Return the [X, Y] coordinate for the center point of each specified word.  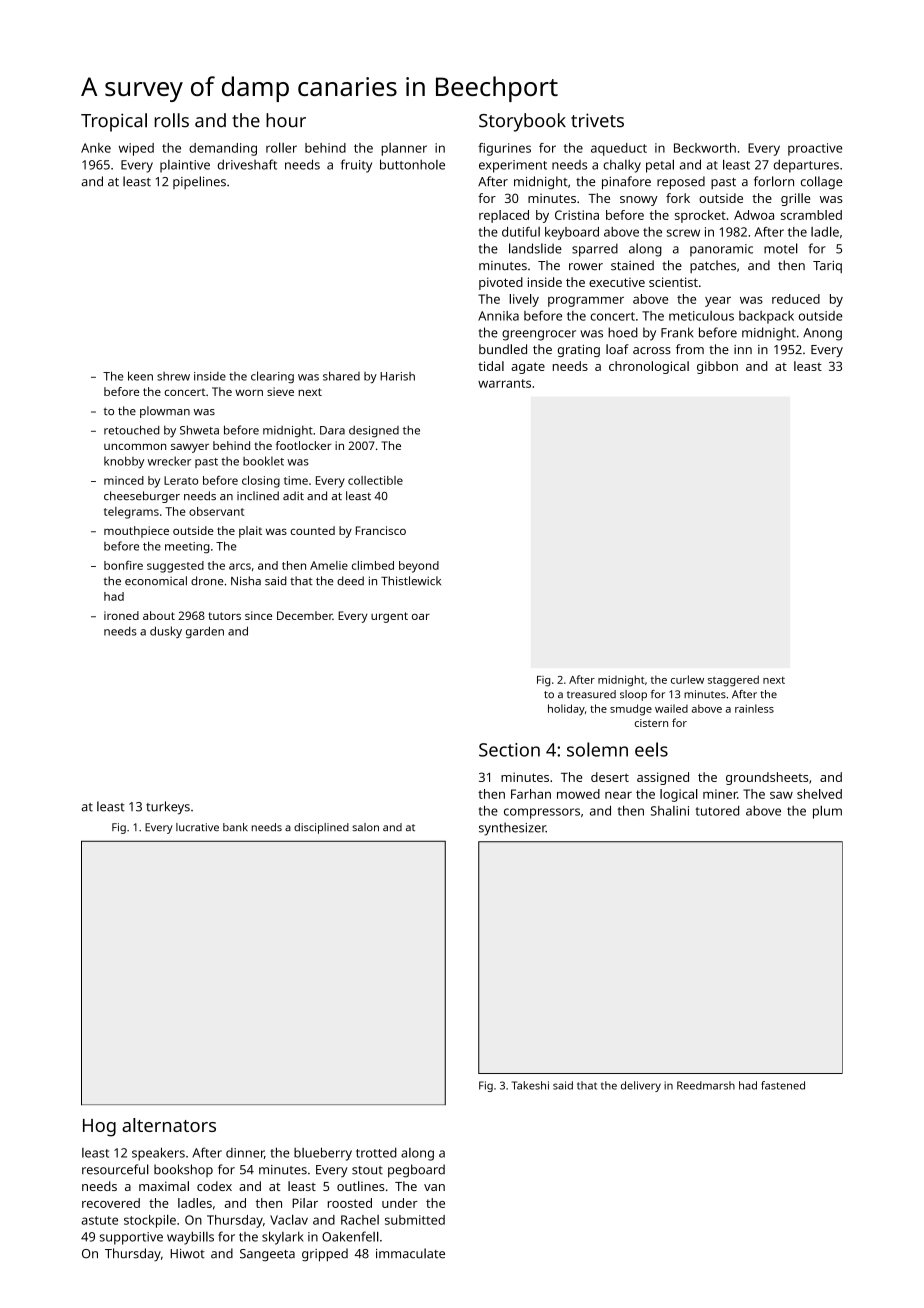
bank [235, 827]
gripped [325, 1255]
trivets [597, 120]
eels [651, 749]
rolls [172, 120]
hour [286, 120]
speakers [158, 1154]
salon [365, 827]
